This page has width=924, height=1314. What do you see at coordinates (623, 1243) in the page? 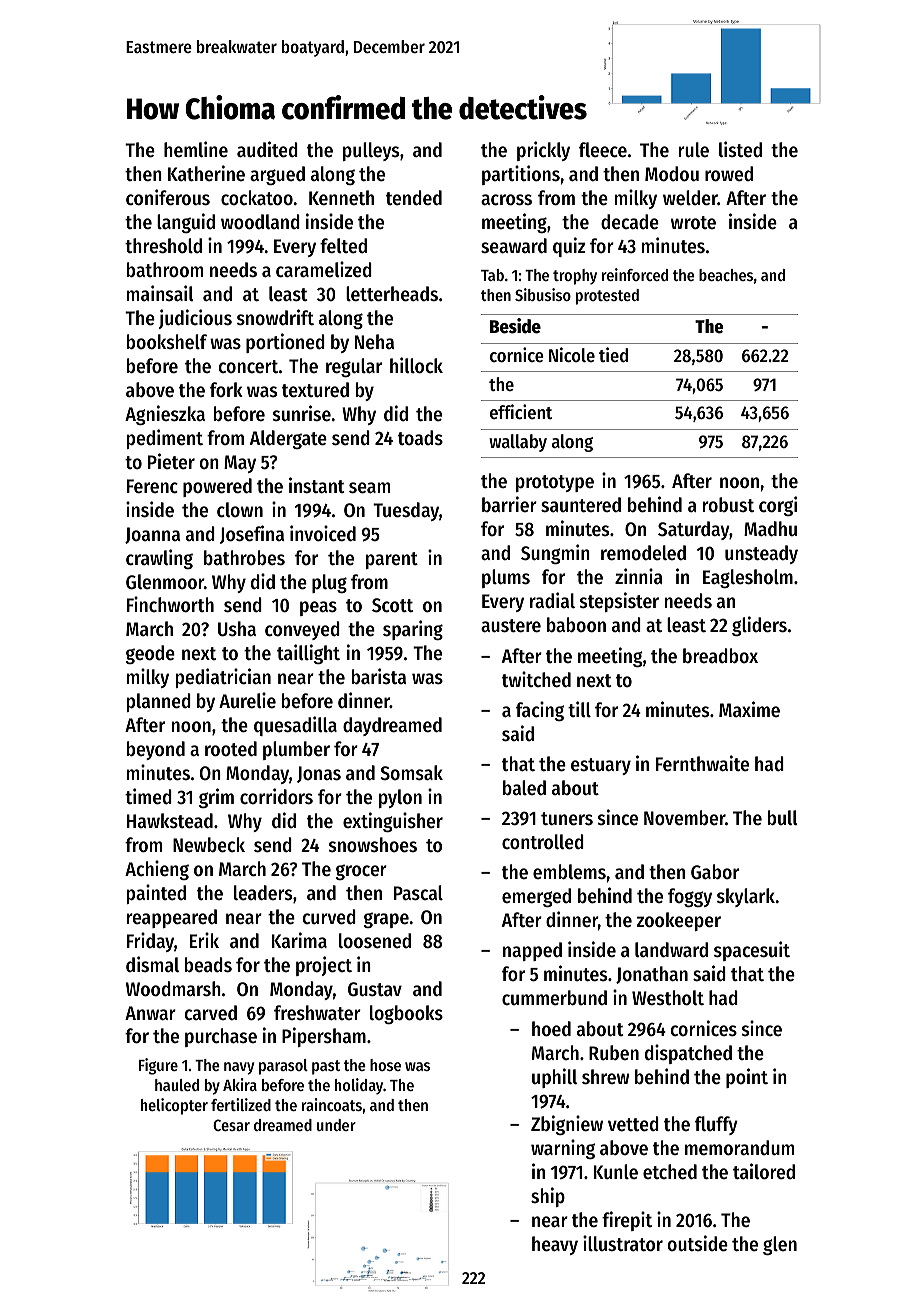
I see `illustrator` at bounding box center [623, 1243].
